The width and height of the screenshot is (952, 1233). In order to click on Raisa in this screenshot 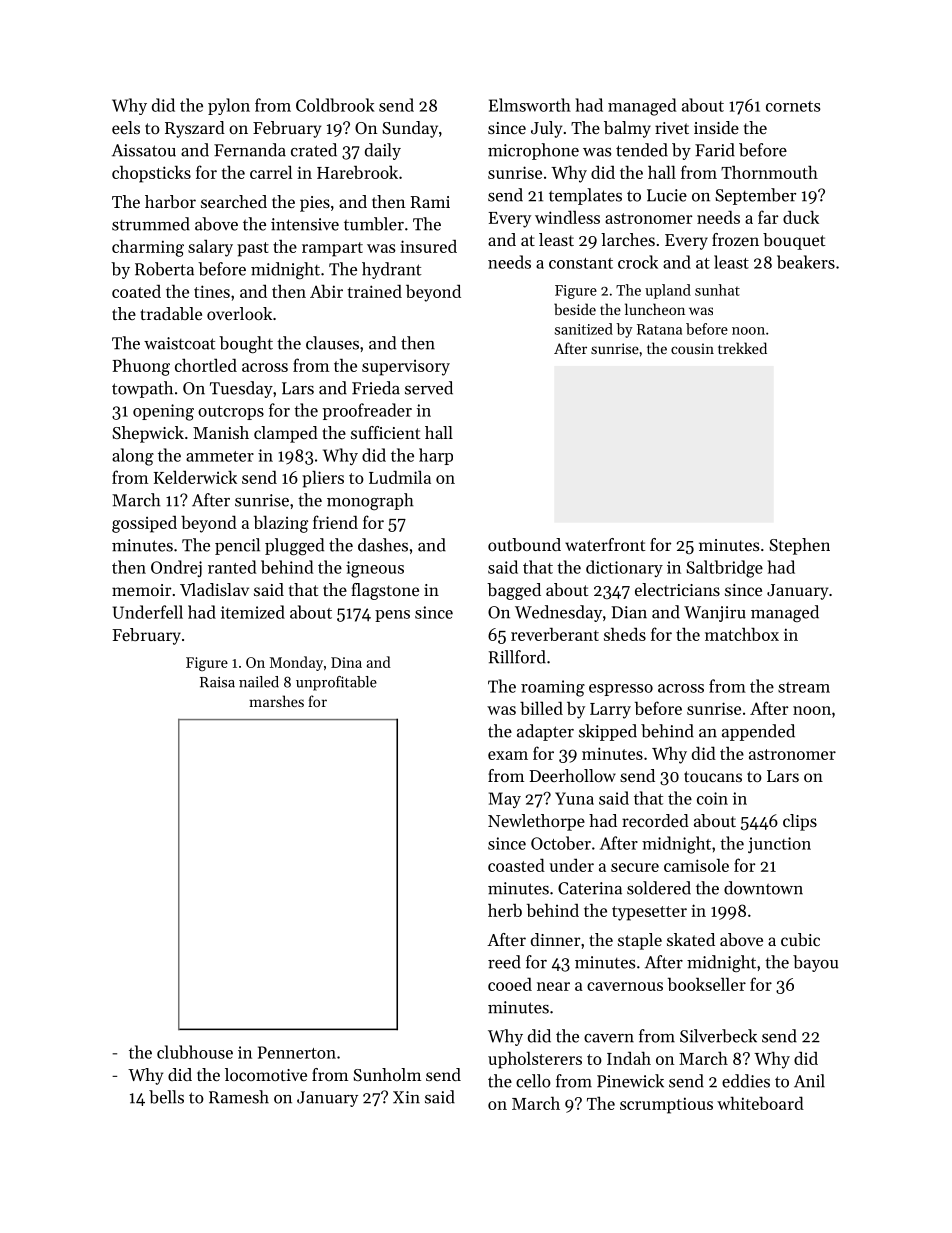, I will do `click(217, 682)`.
